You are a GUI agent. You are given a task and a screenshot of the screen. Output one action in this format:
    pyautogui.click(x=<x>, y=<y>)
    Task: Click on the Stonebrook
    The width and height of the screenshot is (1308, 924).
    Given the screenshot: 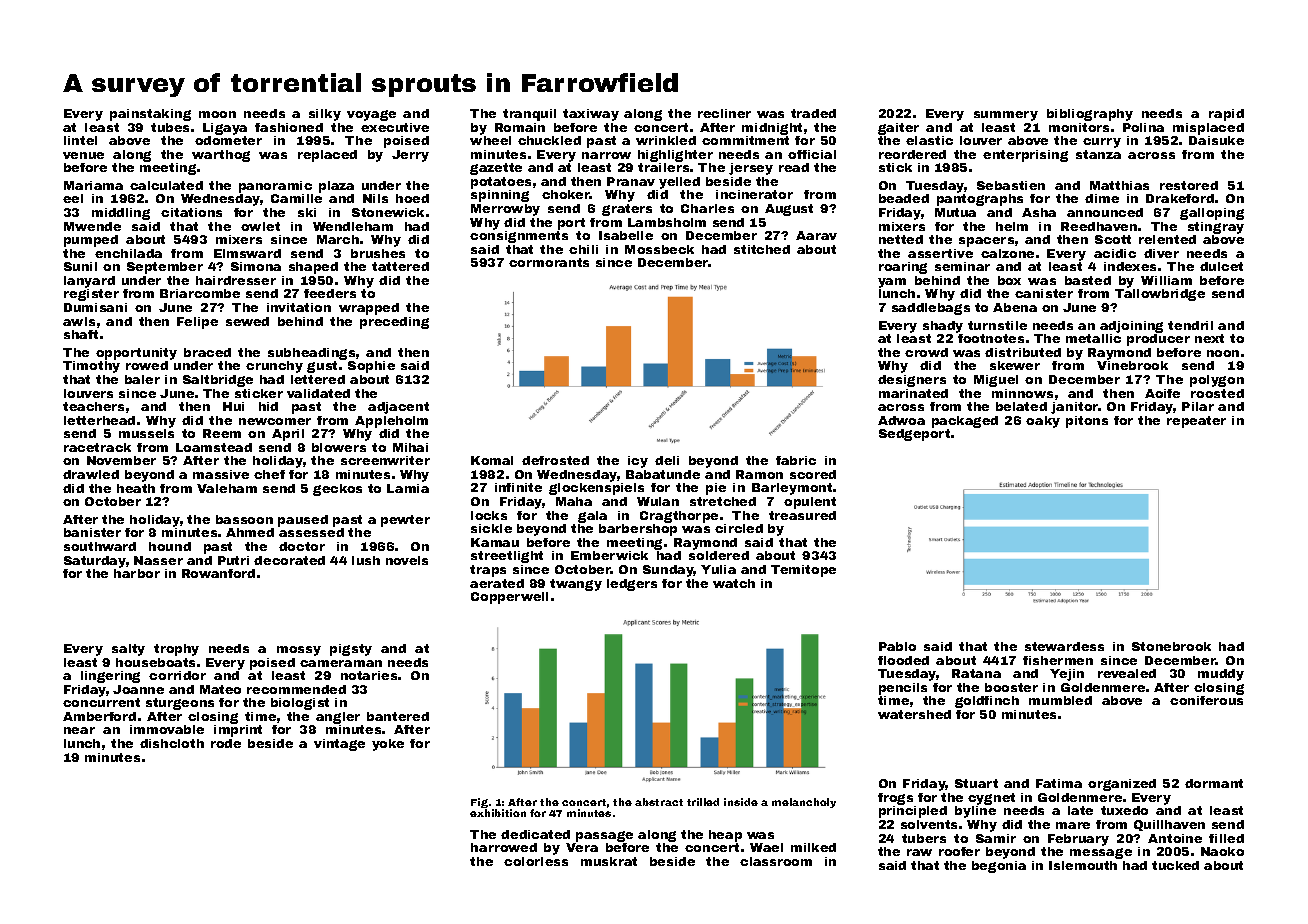 What is the action you would take?
    pyautogui.click(x=1171, y=646)
